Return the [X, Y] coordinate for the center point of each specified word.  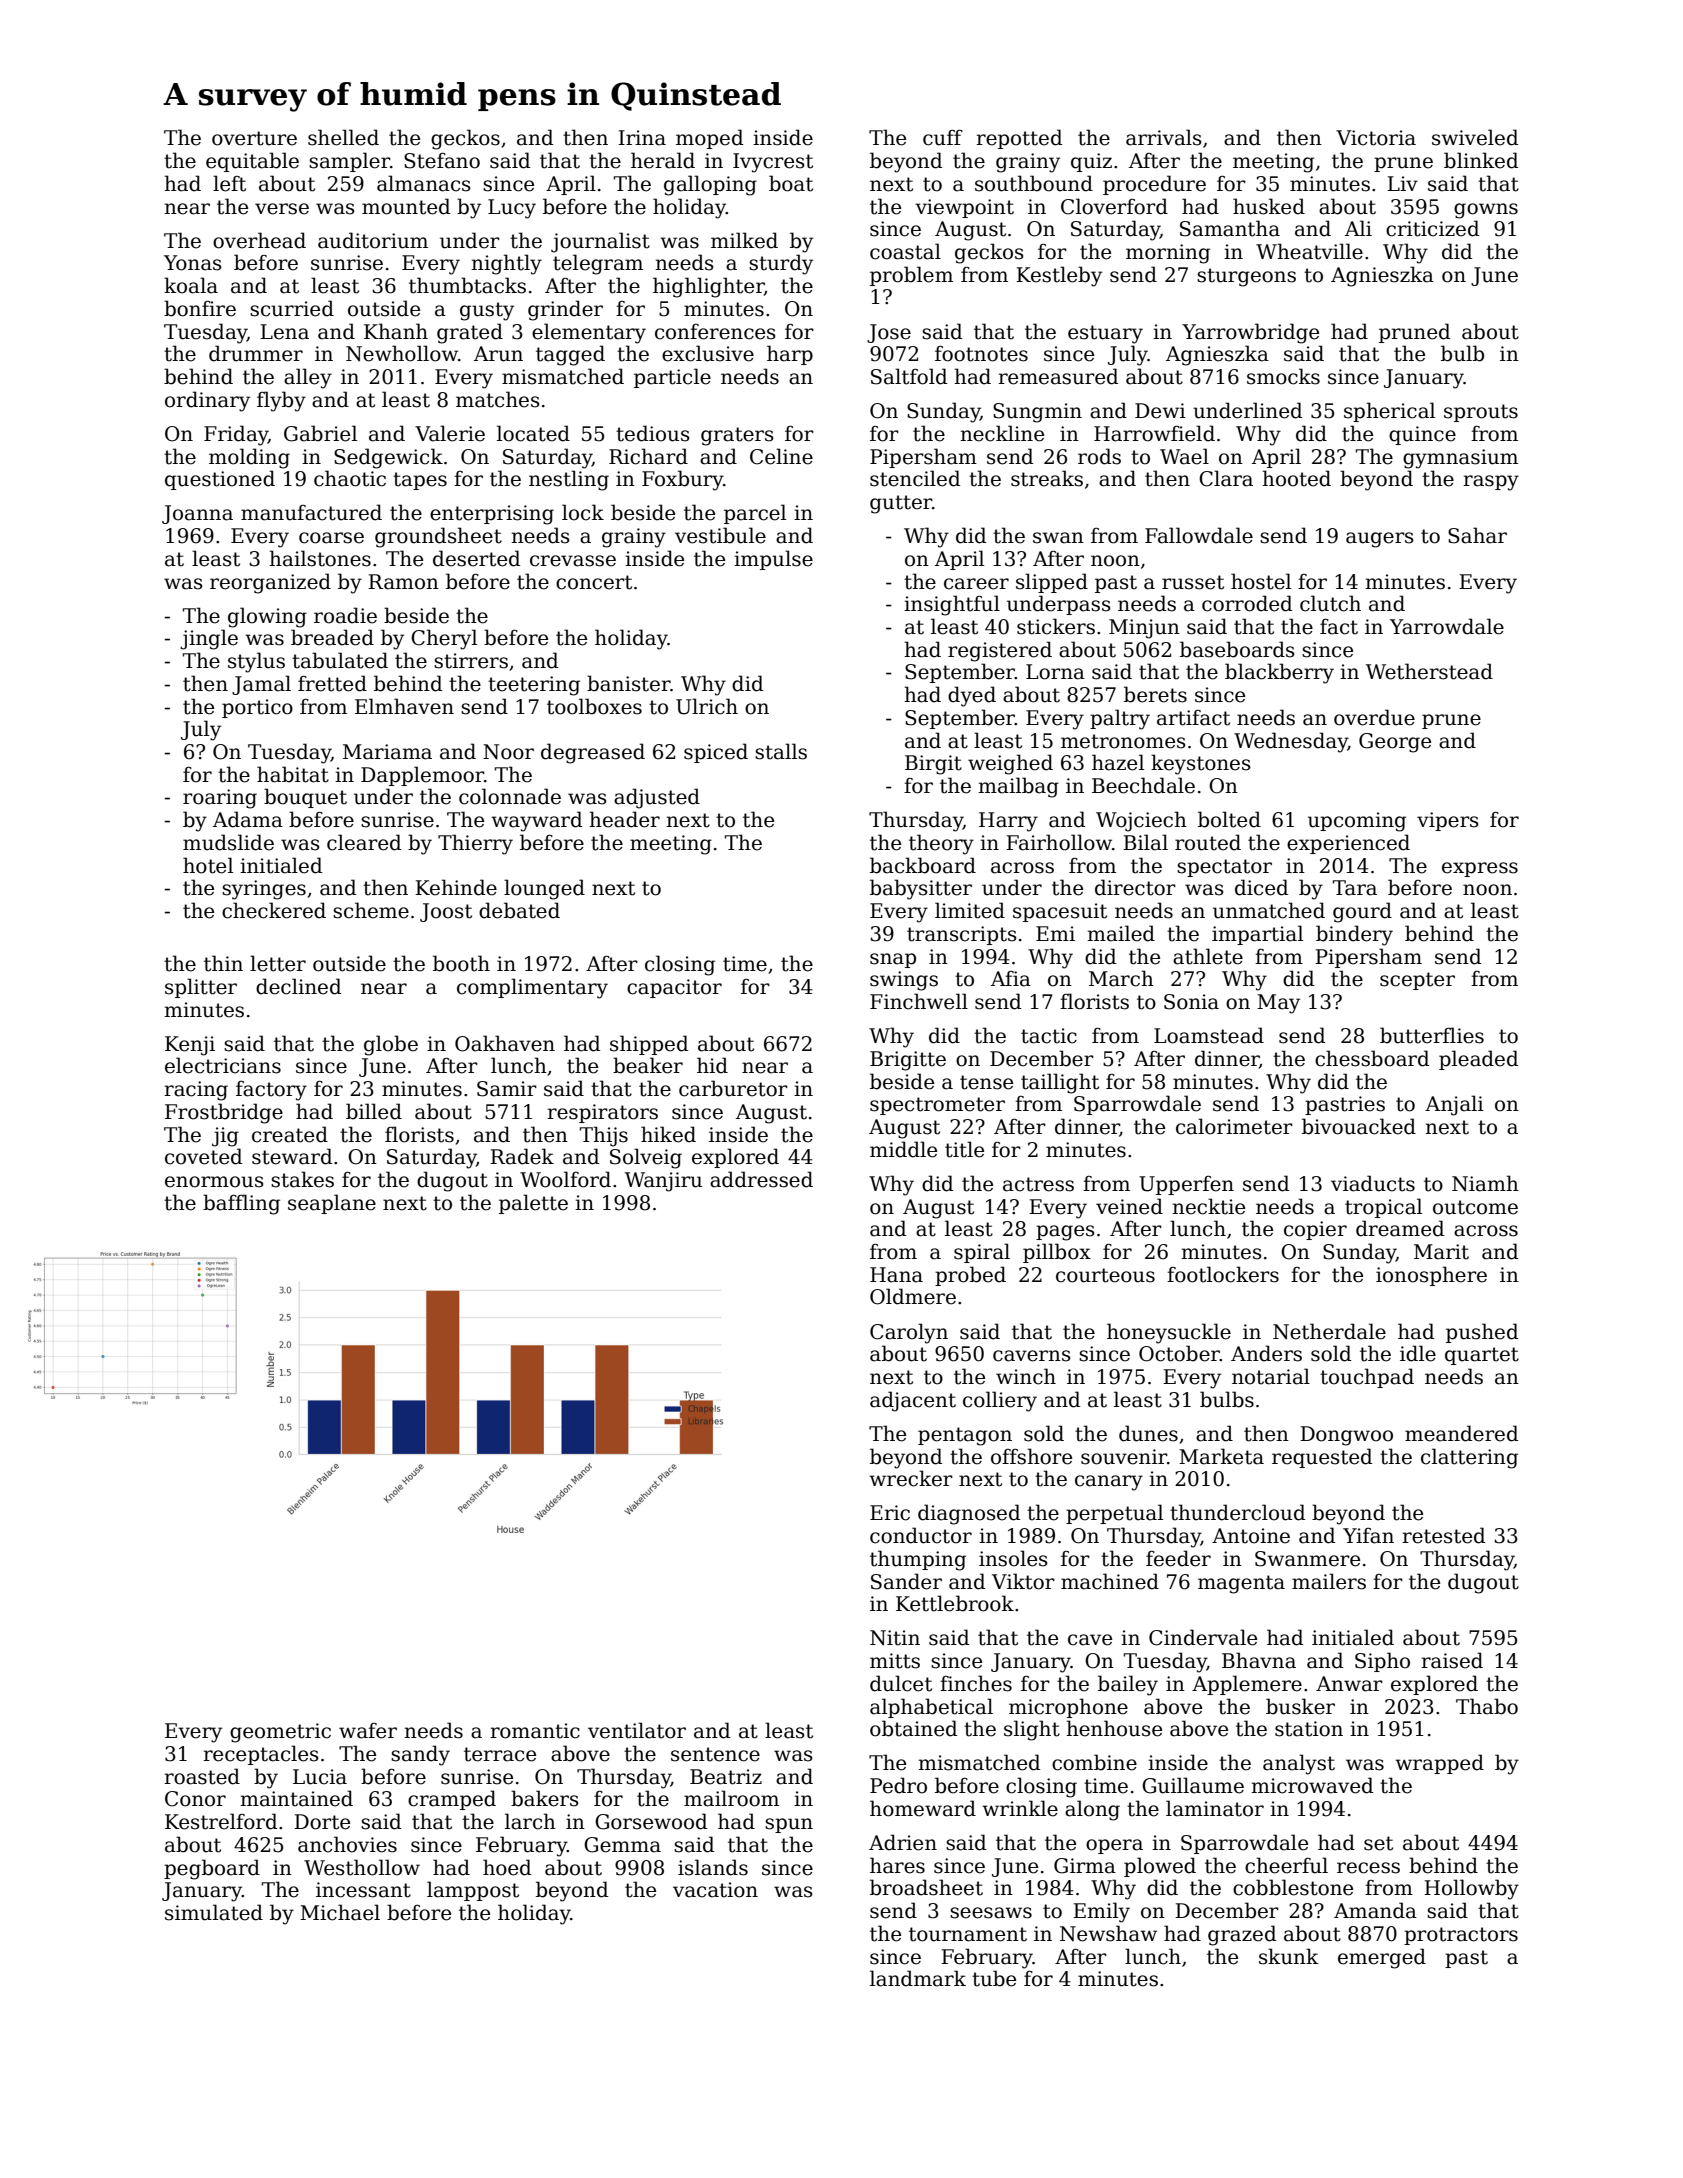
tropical [1383, 1208]
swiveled [1475, 137]
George [1395, 743]
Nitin [895, 1638]
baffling [241, 1204]
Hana [896, 1275]
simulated [214, 1912]
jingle [209, 639]
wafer [368, 1731]
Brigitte [908, 1061]
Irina [642, 138]
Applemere [1247, 1685]
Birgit [933, 765]
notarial [1271, 1376]
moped [710, 139]
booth [461, 963]
